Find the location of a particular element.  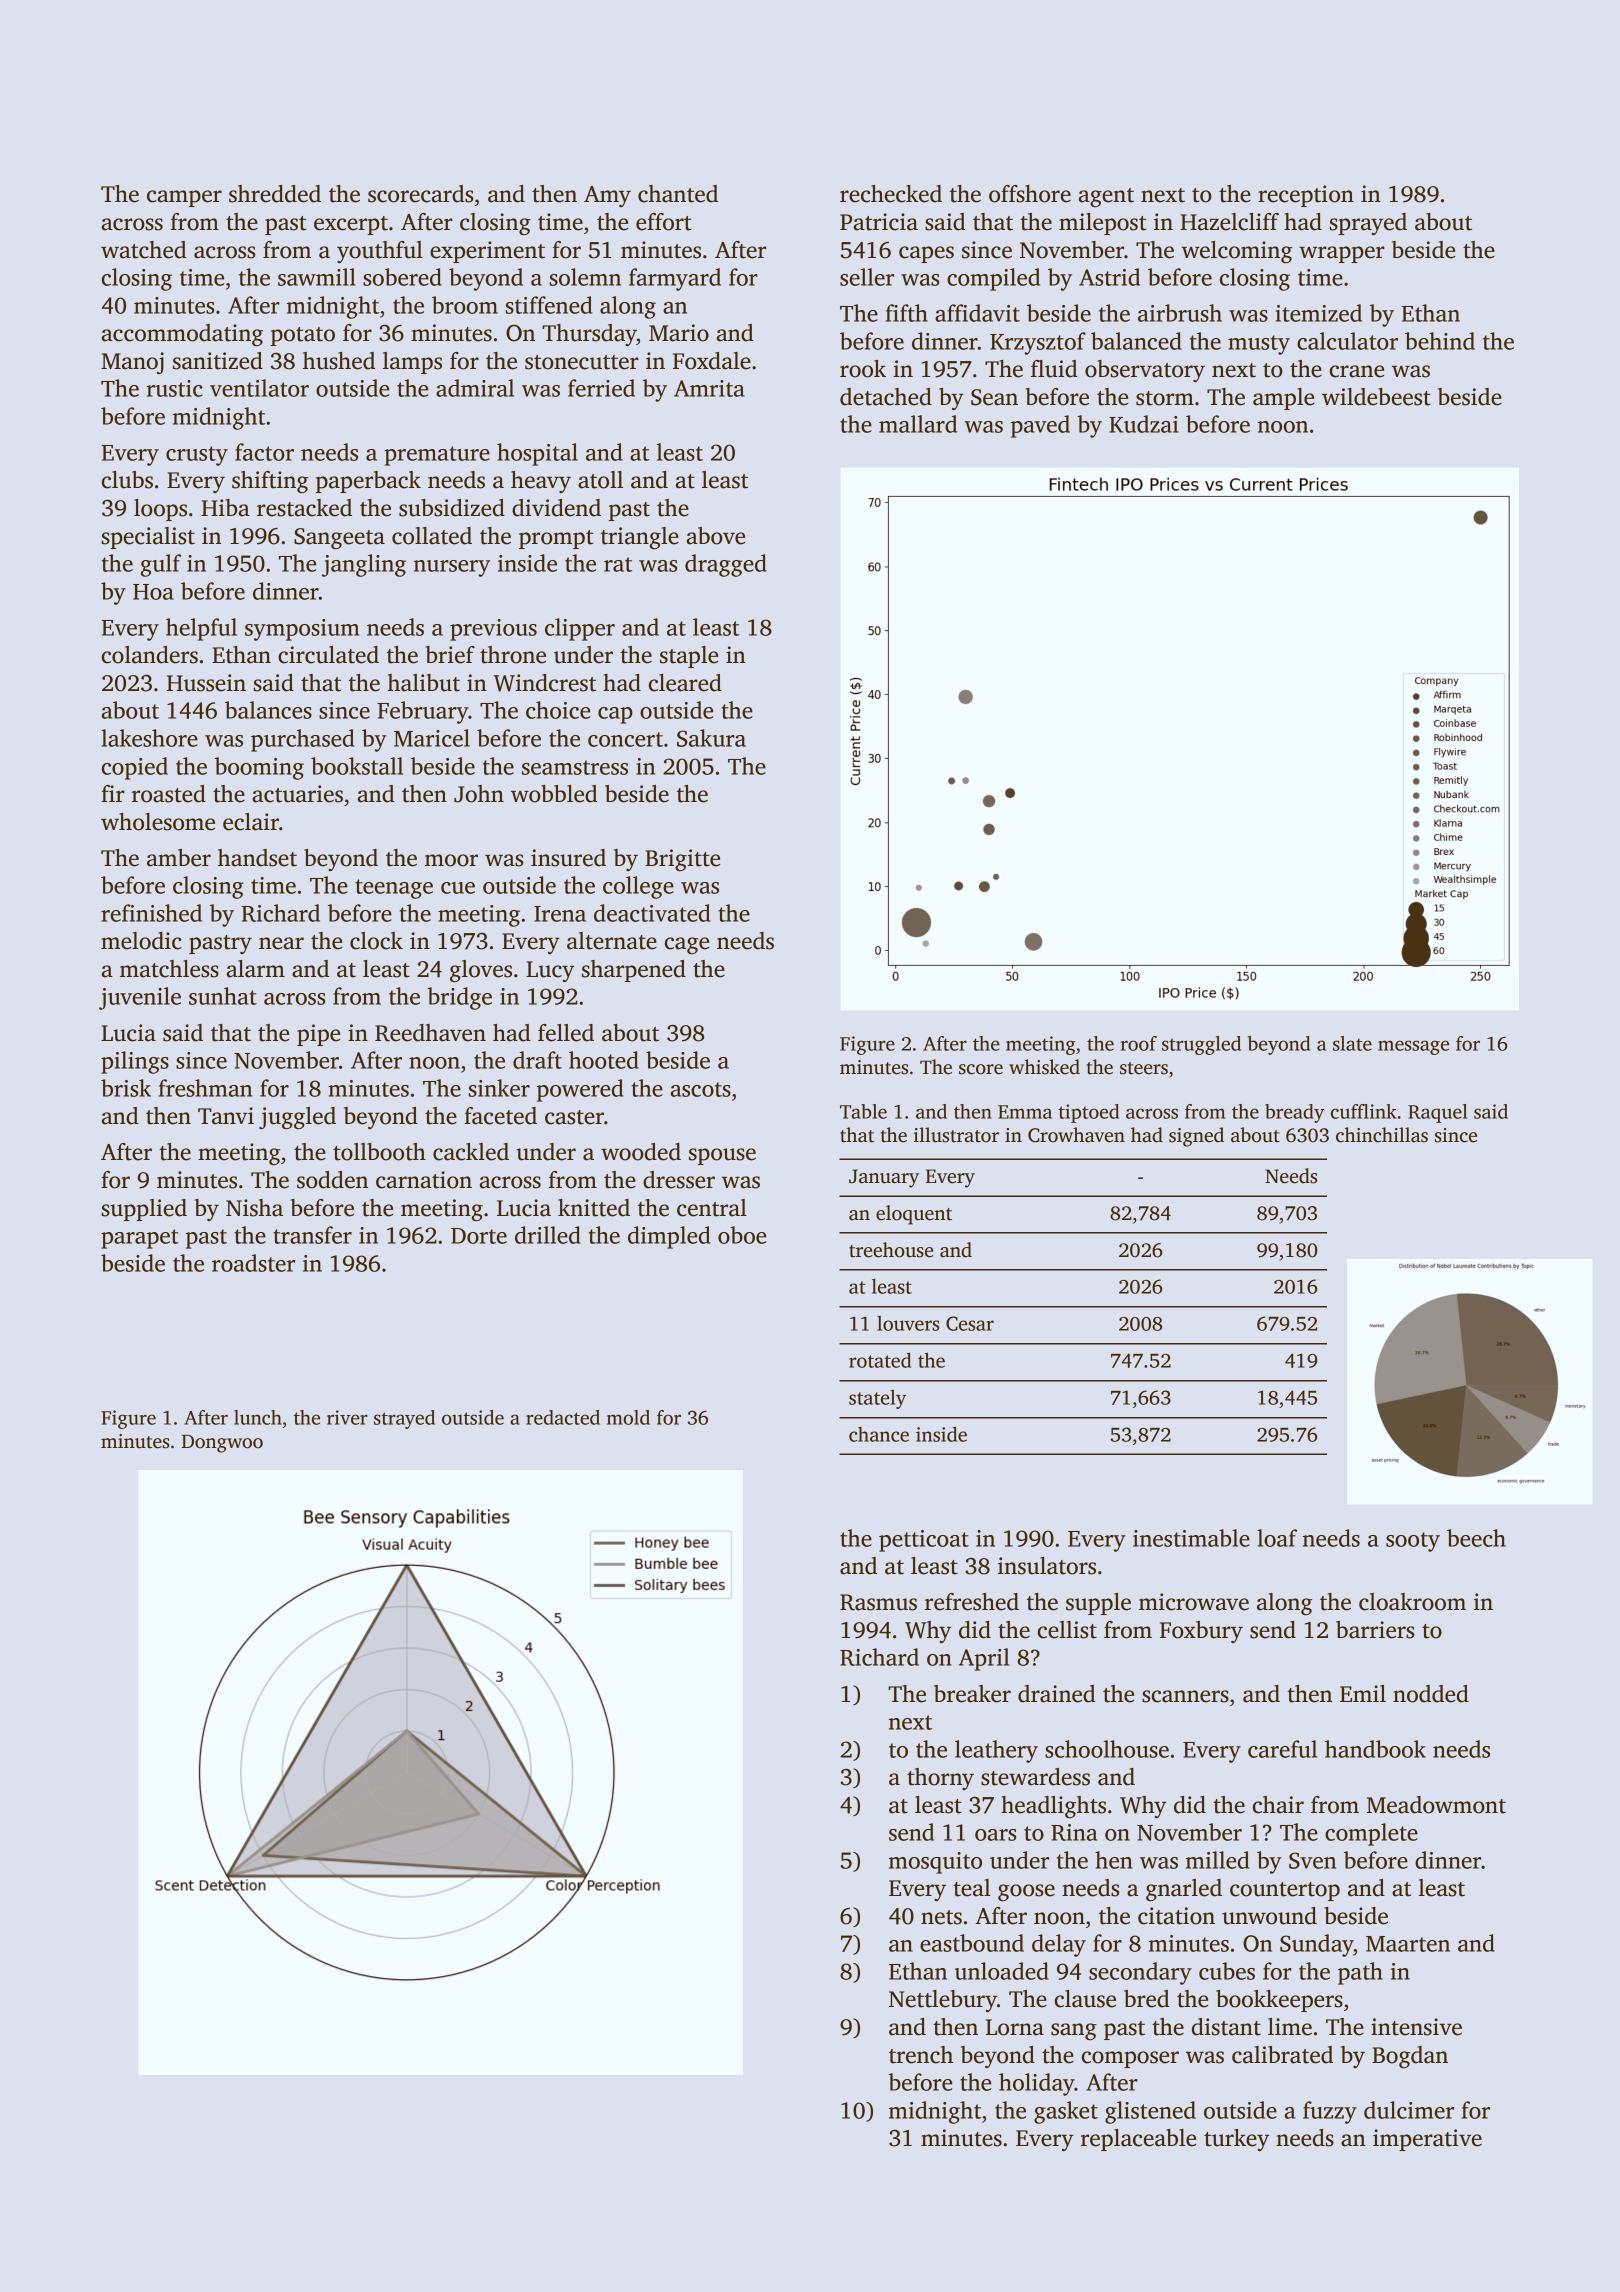

Amy is located at coordinates (607, 196).
